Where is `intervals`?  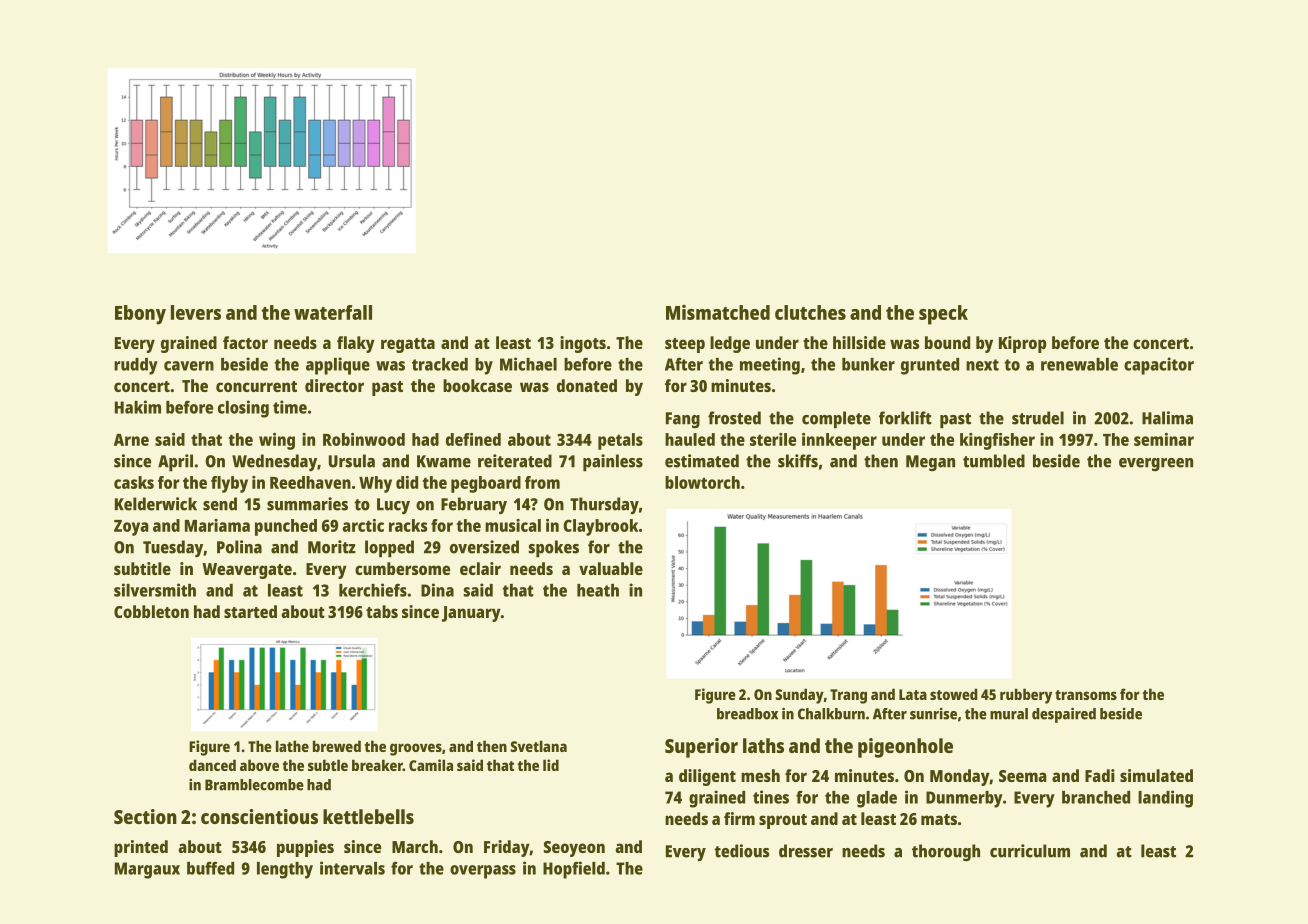
intervals is located at coordinates (352, 868).
